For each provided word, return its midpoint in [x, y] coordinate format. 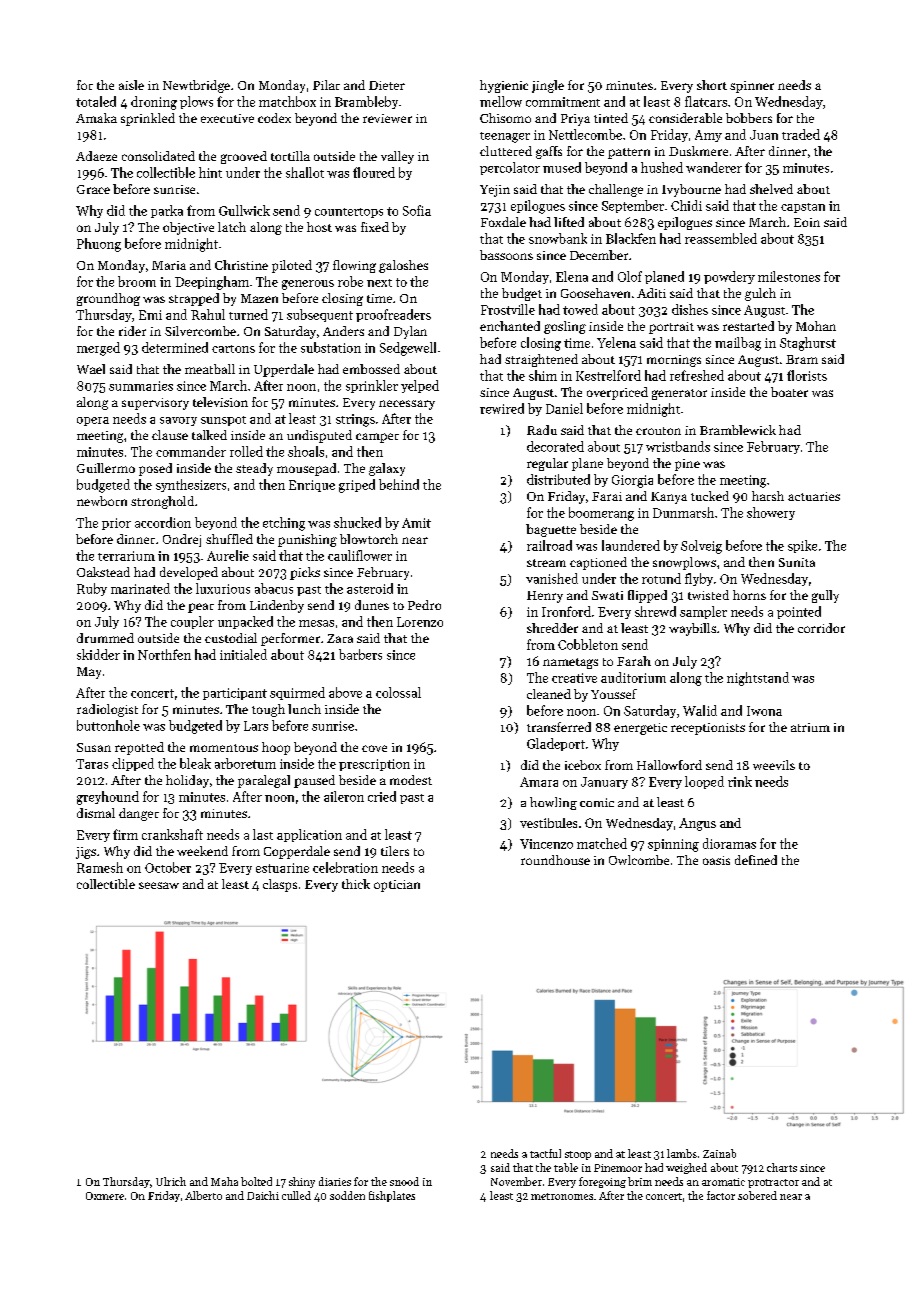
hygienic [504, 86]
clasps [280, 885]
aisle [131, 85]
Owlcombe [639, 860]
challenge [616, 190]
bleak [195, 763]
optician [397, 886]
